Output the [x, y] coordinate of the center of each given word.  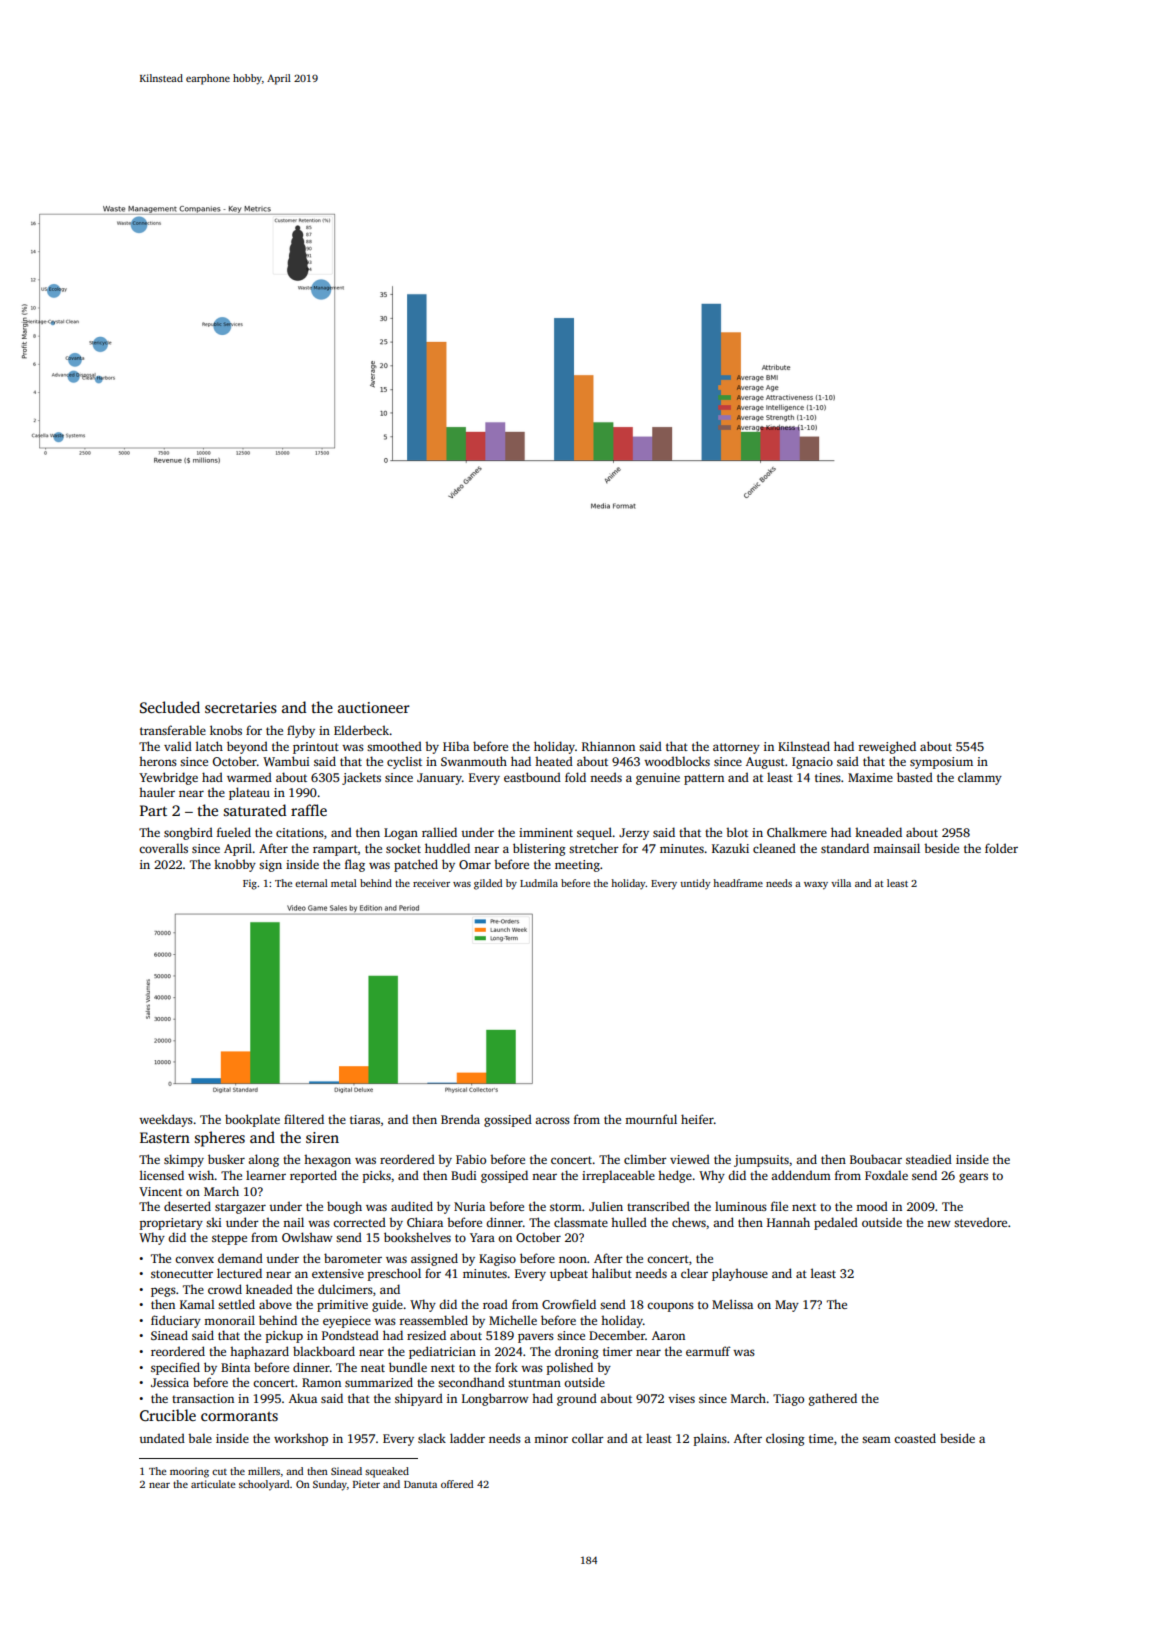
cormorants [239, 1416]
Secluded [170, 707]
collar [588, 1438]
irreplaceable [618, 1176]
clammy [980, 778]
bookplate [252, 1120]
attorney [736, 748]
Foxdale [886, 1175]
